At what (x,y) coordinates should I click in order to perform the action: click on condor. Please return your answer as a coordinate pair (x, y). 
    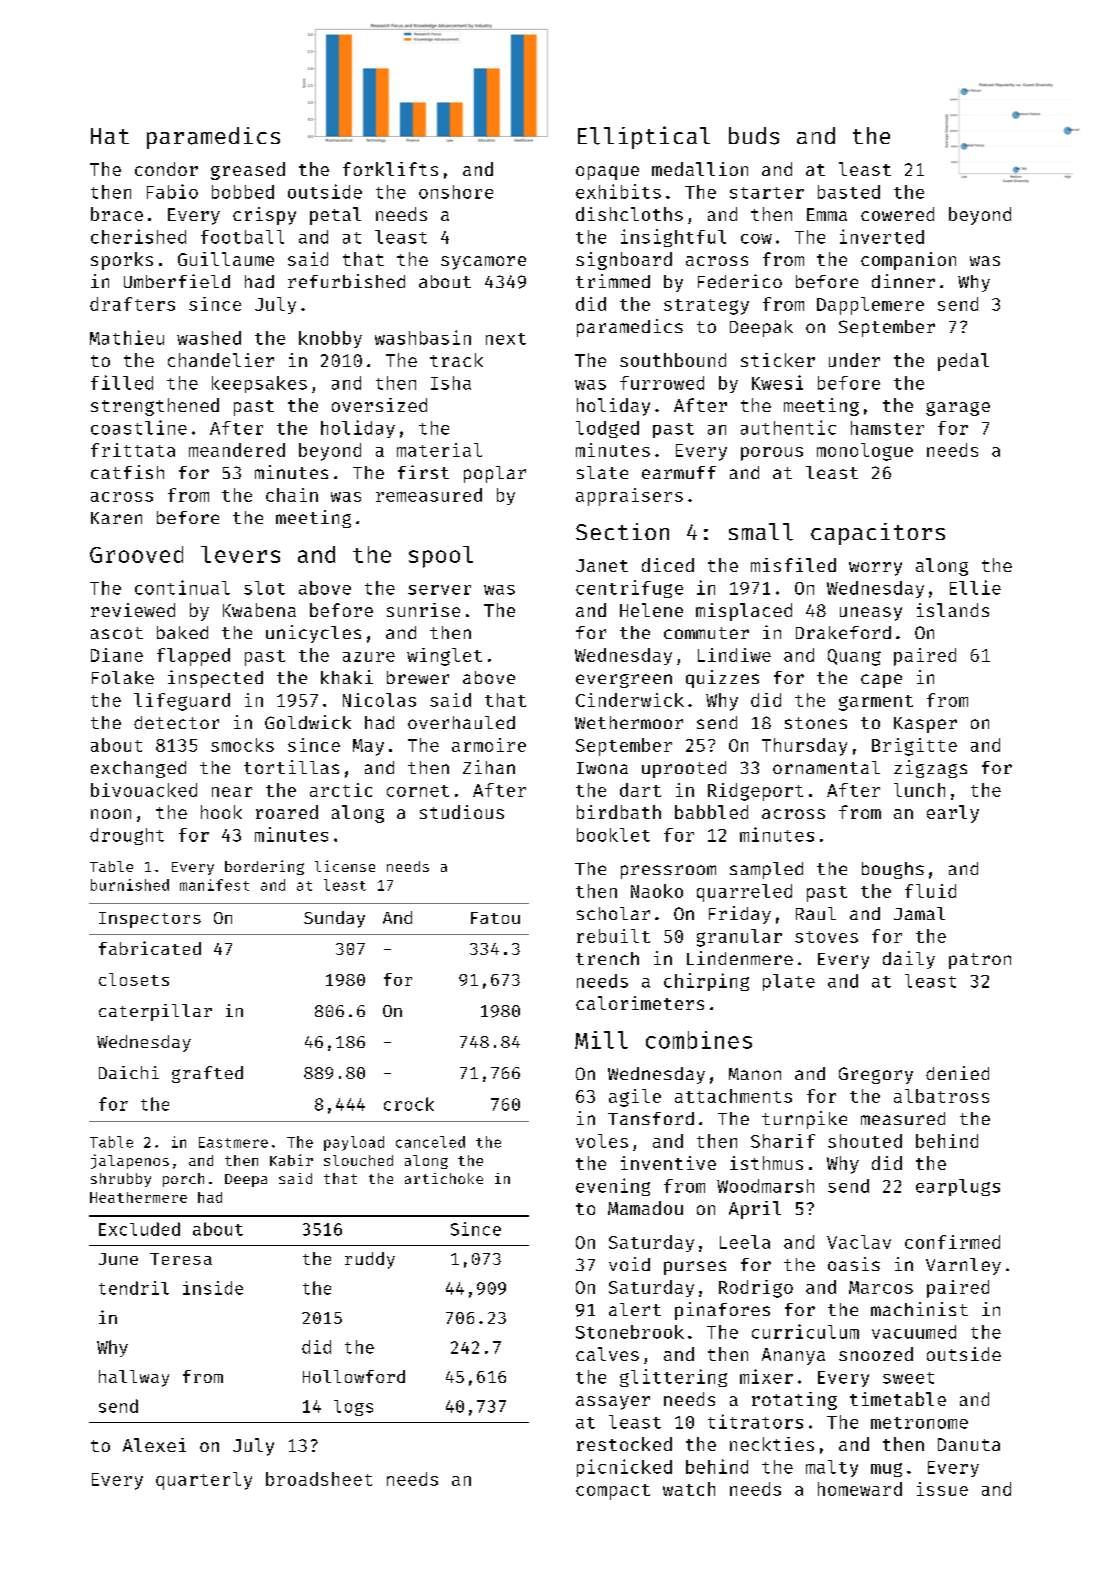
    Looking at the image, I should click on (166, 169).
